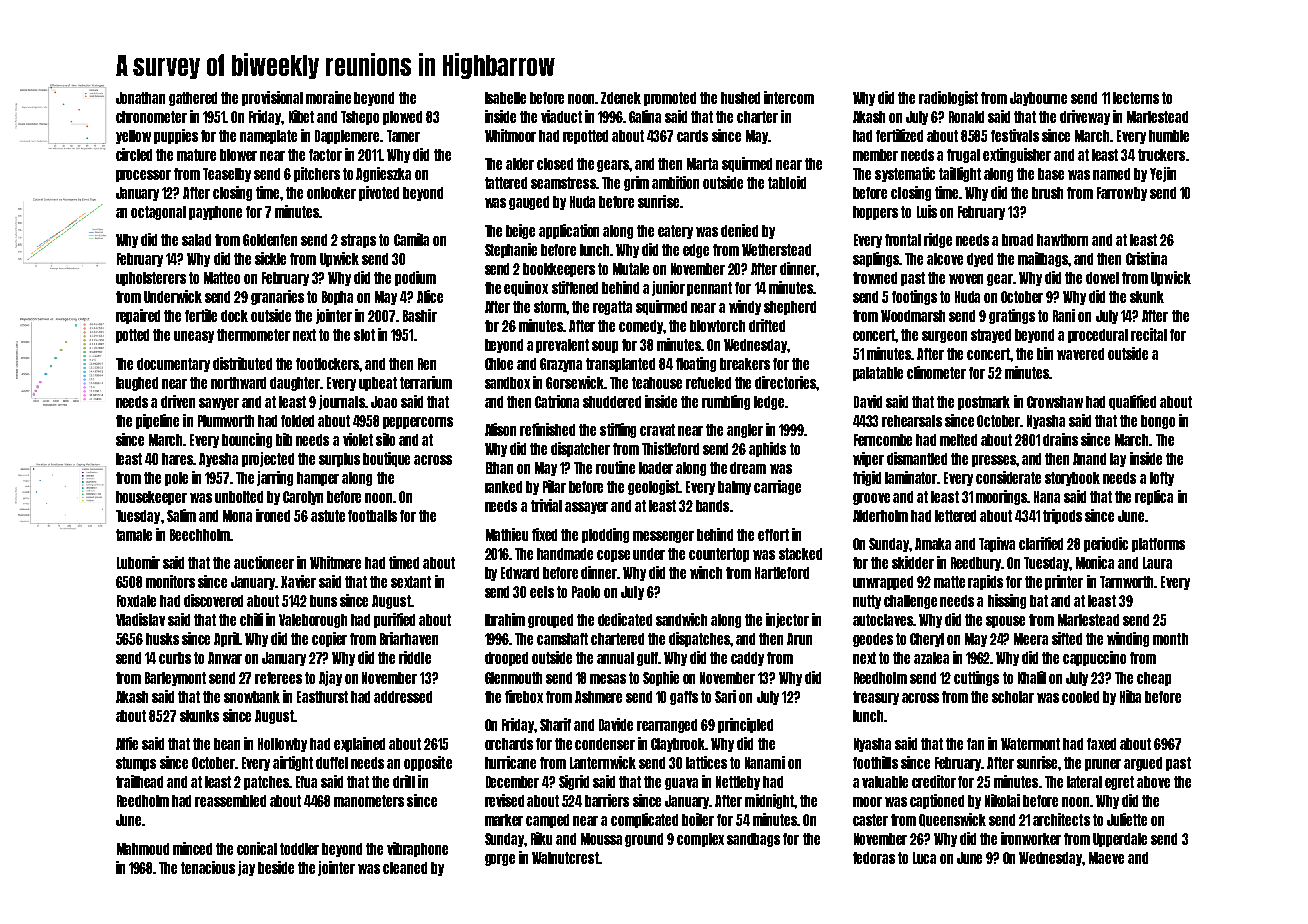 This page has width=1308, height=924. I want to click on reassembled, so click(230, 801).
